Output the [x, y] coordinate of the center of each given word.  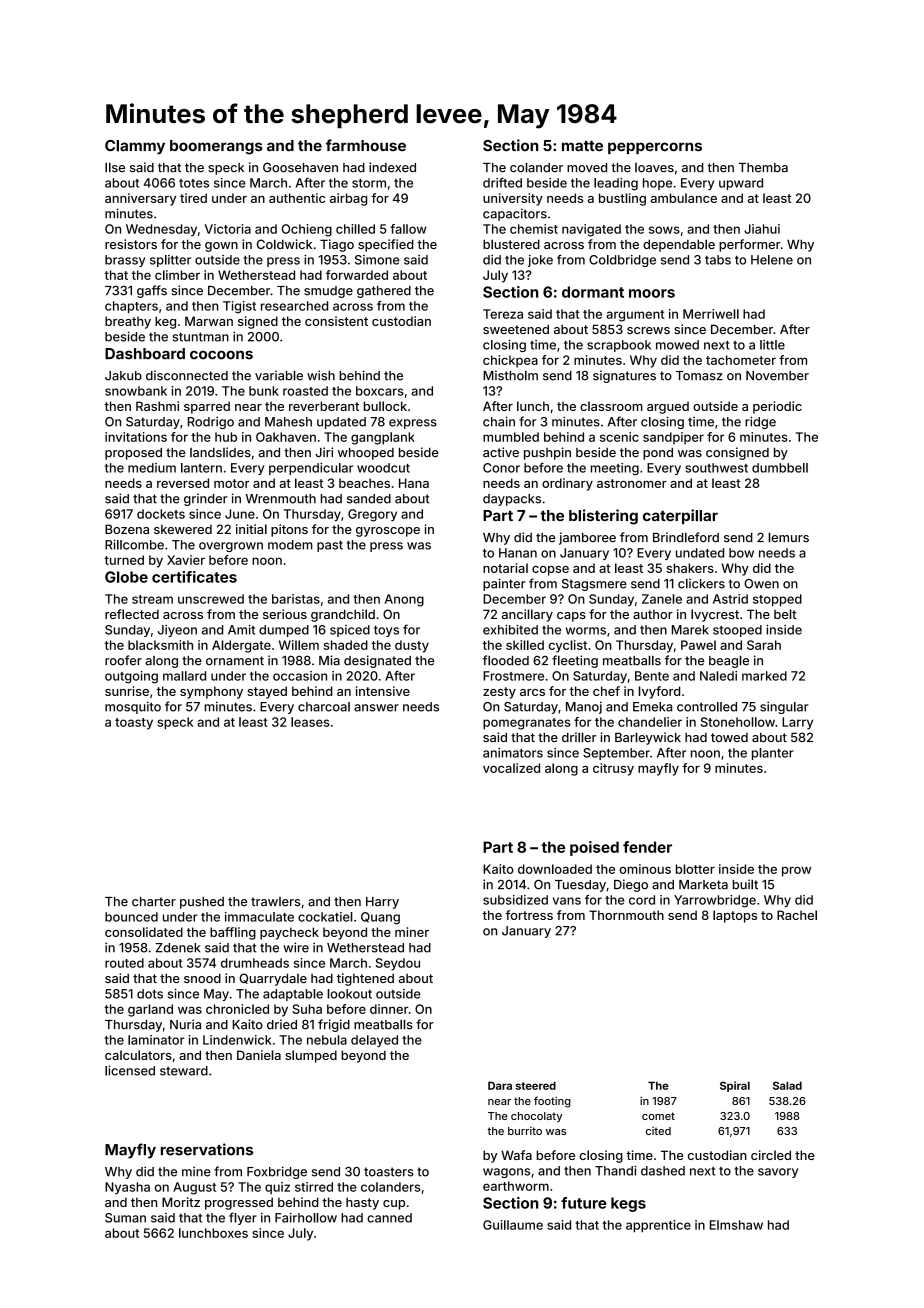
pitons [289, 530]
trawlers [275, 902]
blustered [511, 244]
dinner [389, 1009]
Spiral [735, 1086]
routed [124, 963]
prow [796, 871]
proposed [133, 454]
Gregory [372, 515]
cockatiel [325, 917]
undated [700, 553]
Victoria [228, 229]
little [772, 345]
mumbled [511, 437]
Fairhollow [306, 1218]
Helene [772, 260]
